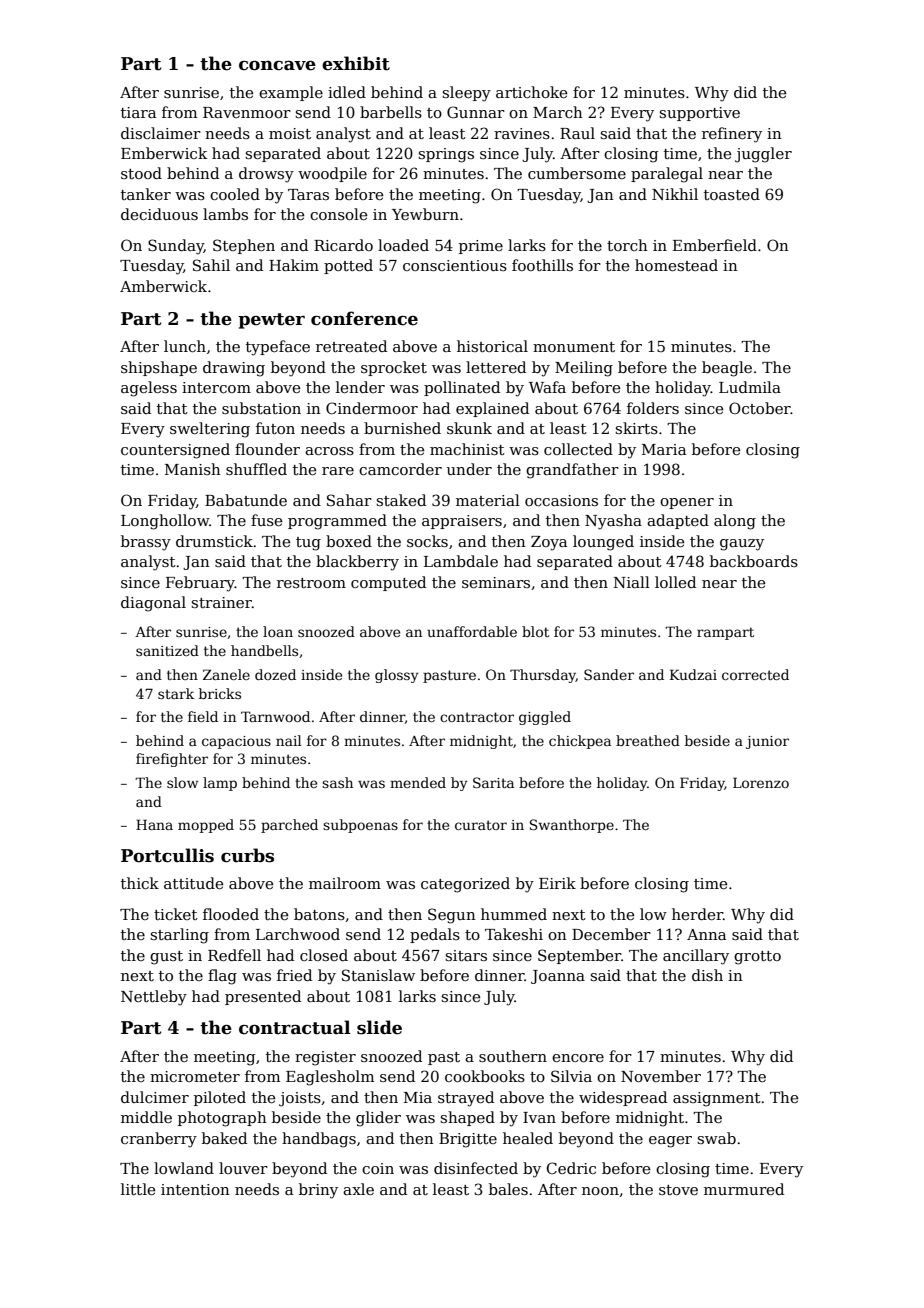  Describe the element at coordinates (294, 975) in the screenshot. I see `fried` at that location.
